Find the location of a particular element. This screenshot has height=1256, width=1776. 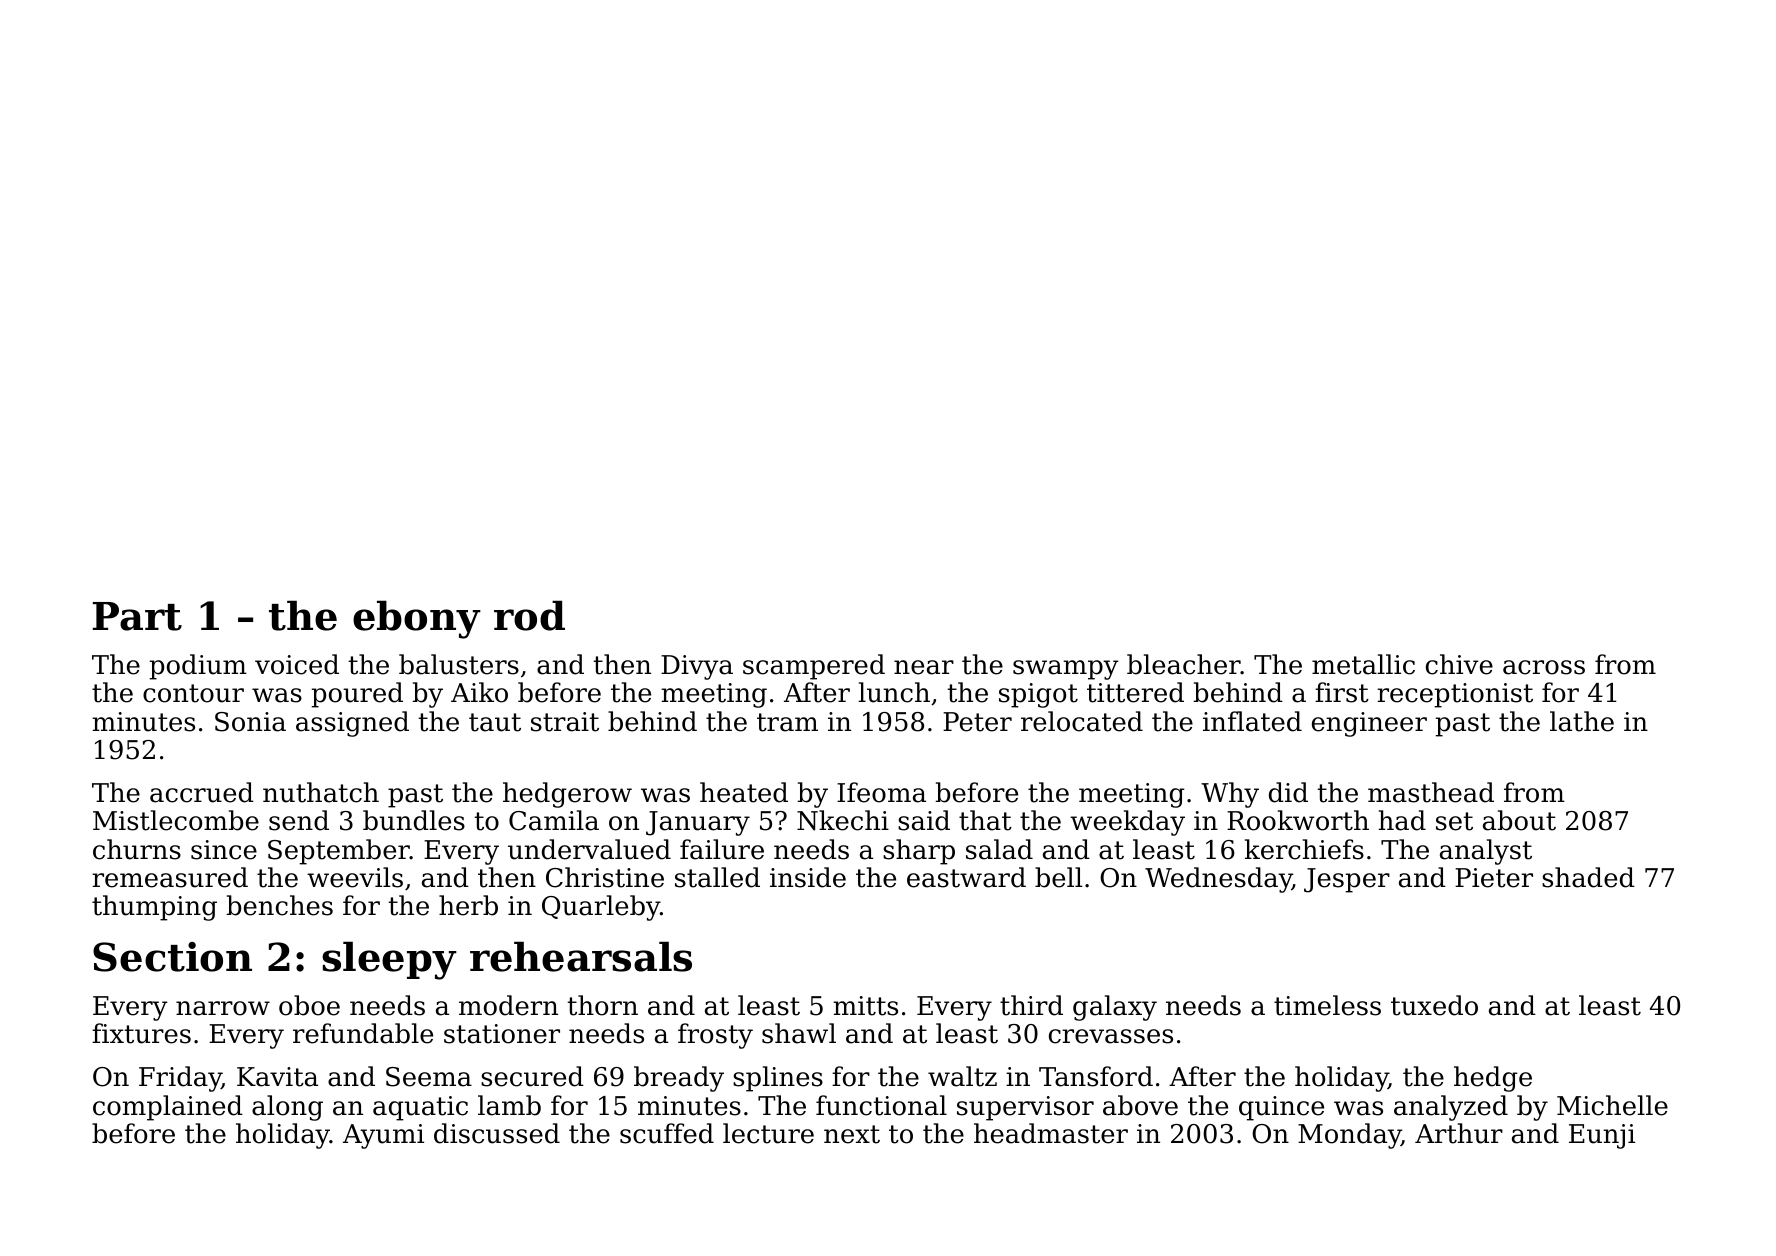

tram is located at coordinates (787, 722).
